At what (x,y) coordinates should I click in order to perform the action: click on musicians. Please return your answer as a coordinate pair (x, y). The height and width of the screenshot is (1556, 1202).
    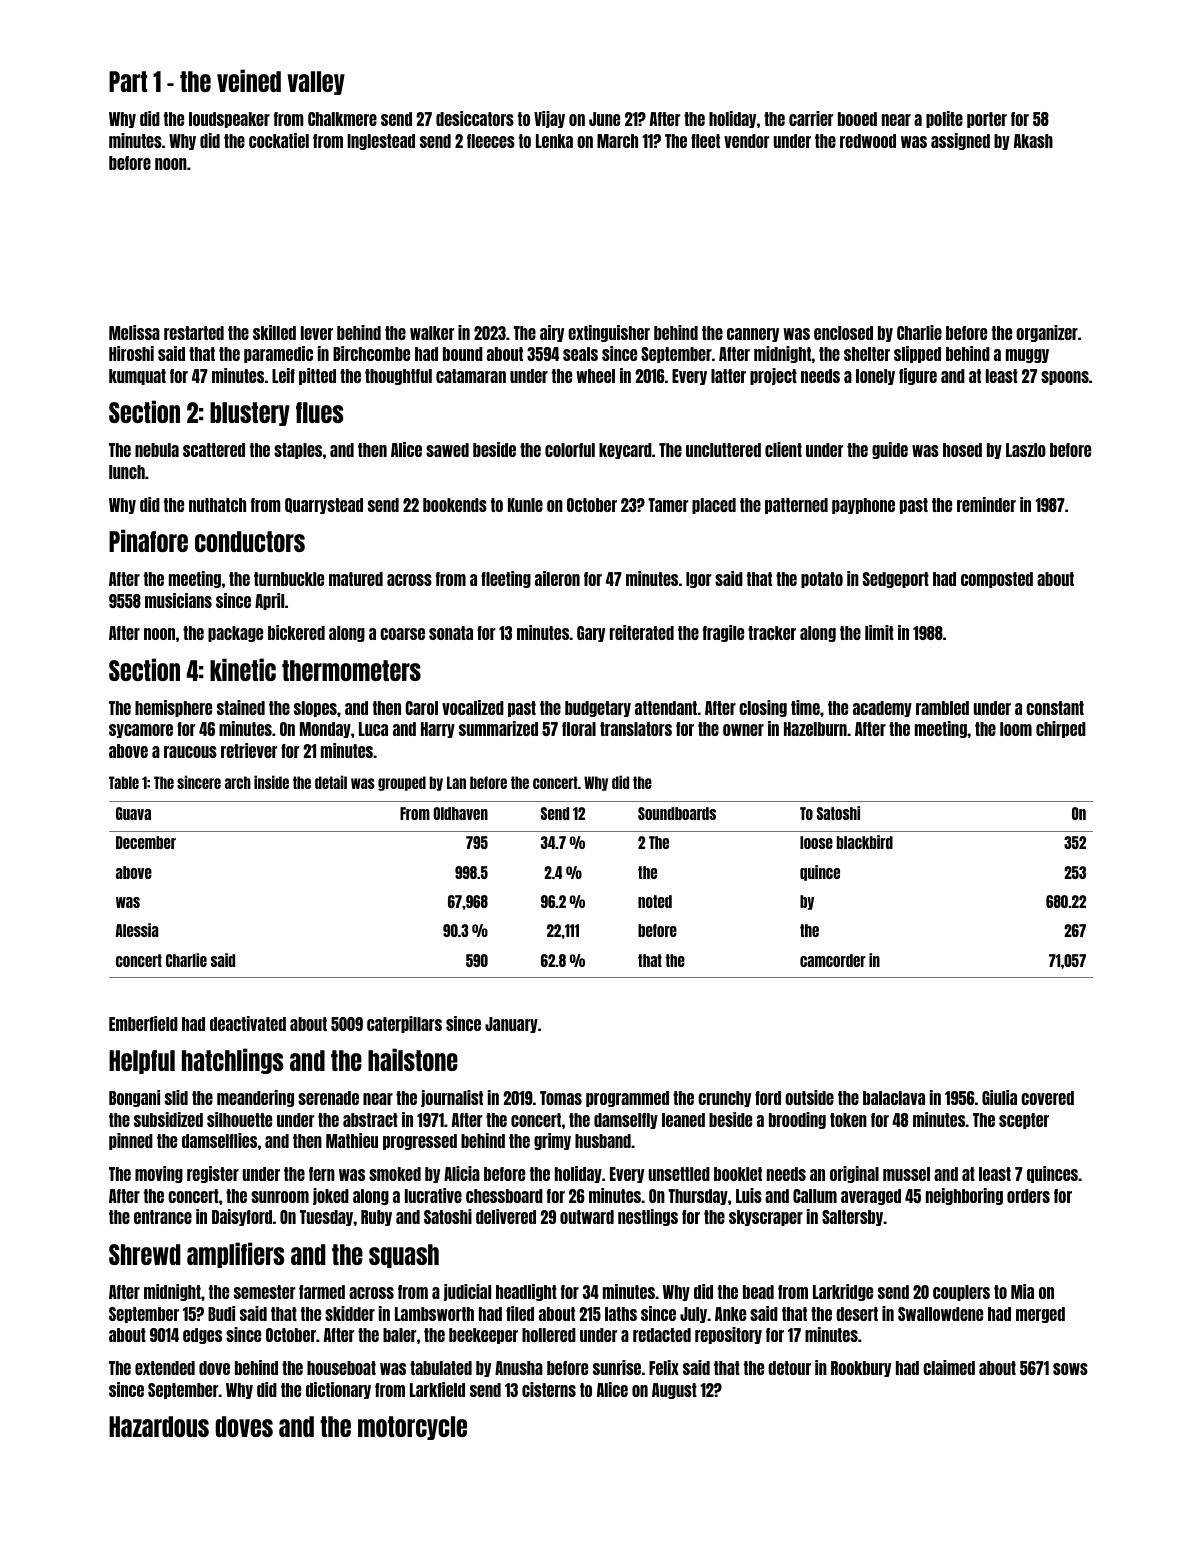
    Looking at the image, I should click on (178, 600).
